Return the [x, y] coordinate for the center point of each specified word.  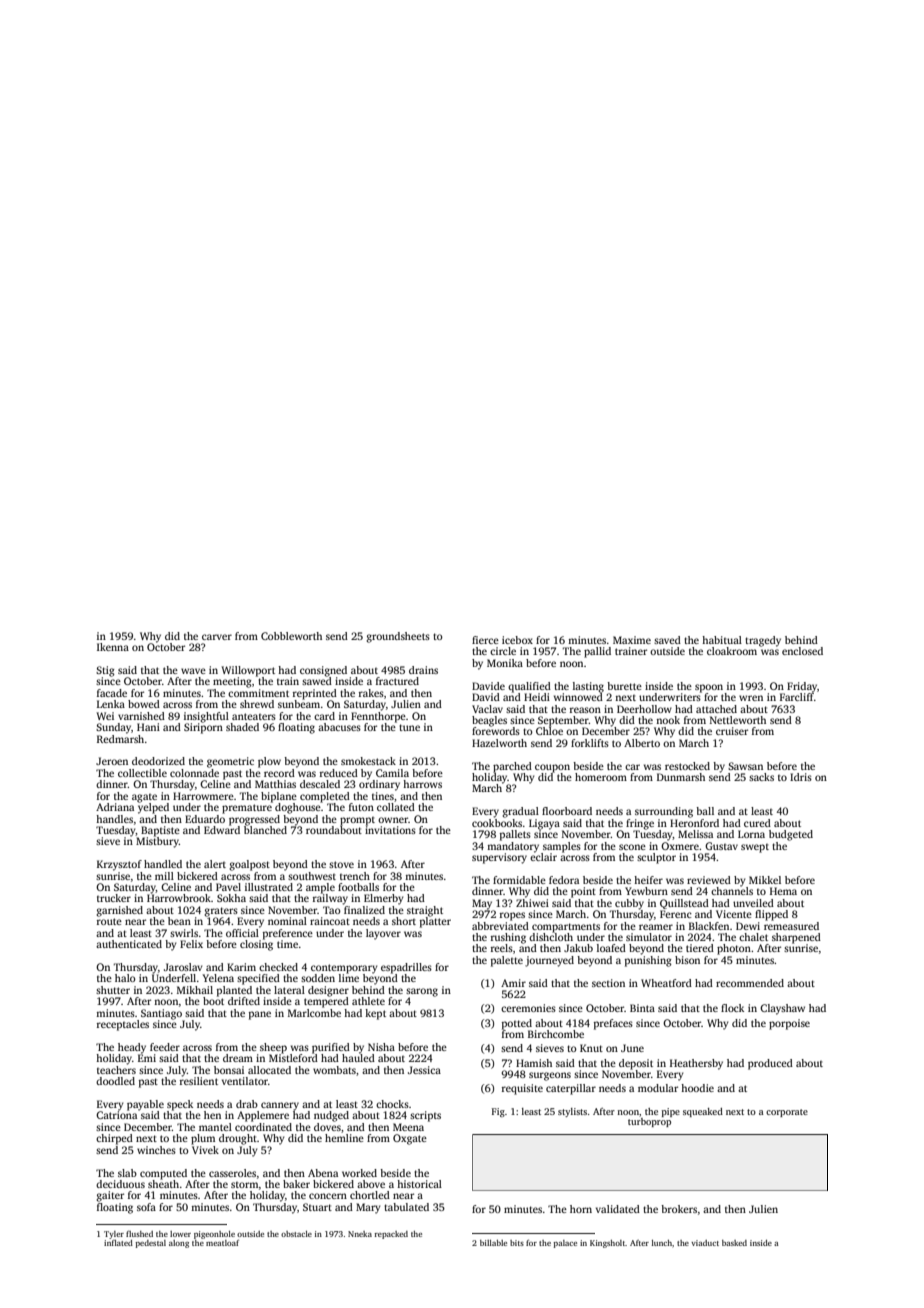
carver [217, 637]
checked [278, 967]
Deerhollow [644, 709]
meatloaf [222, 1243]
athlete [368, 1001]
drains [423, 670]
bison [687, 960]
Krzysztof [119, 865]
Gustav [721, 846]
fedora [564, 880]
